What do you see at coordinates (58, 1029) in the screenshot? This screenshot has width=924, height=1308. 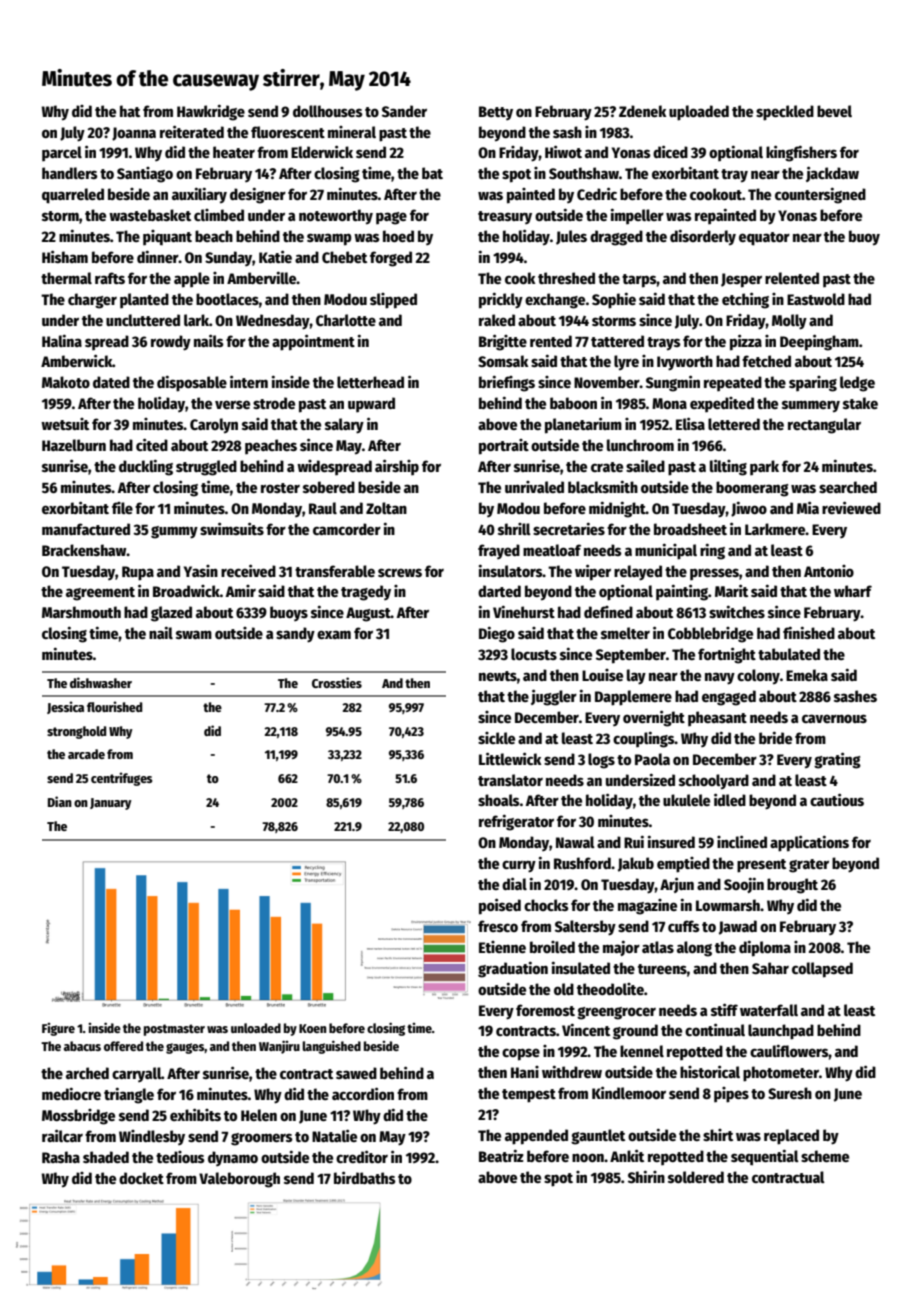 I see `Figure` at bounding box center [58, 1029].
